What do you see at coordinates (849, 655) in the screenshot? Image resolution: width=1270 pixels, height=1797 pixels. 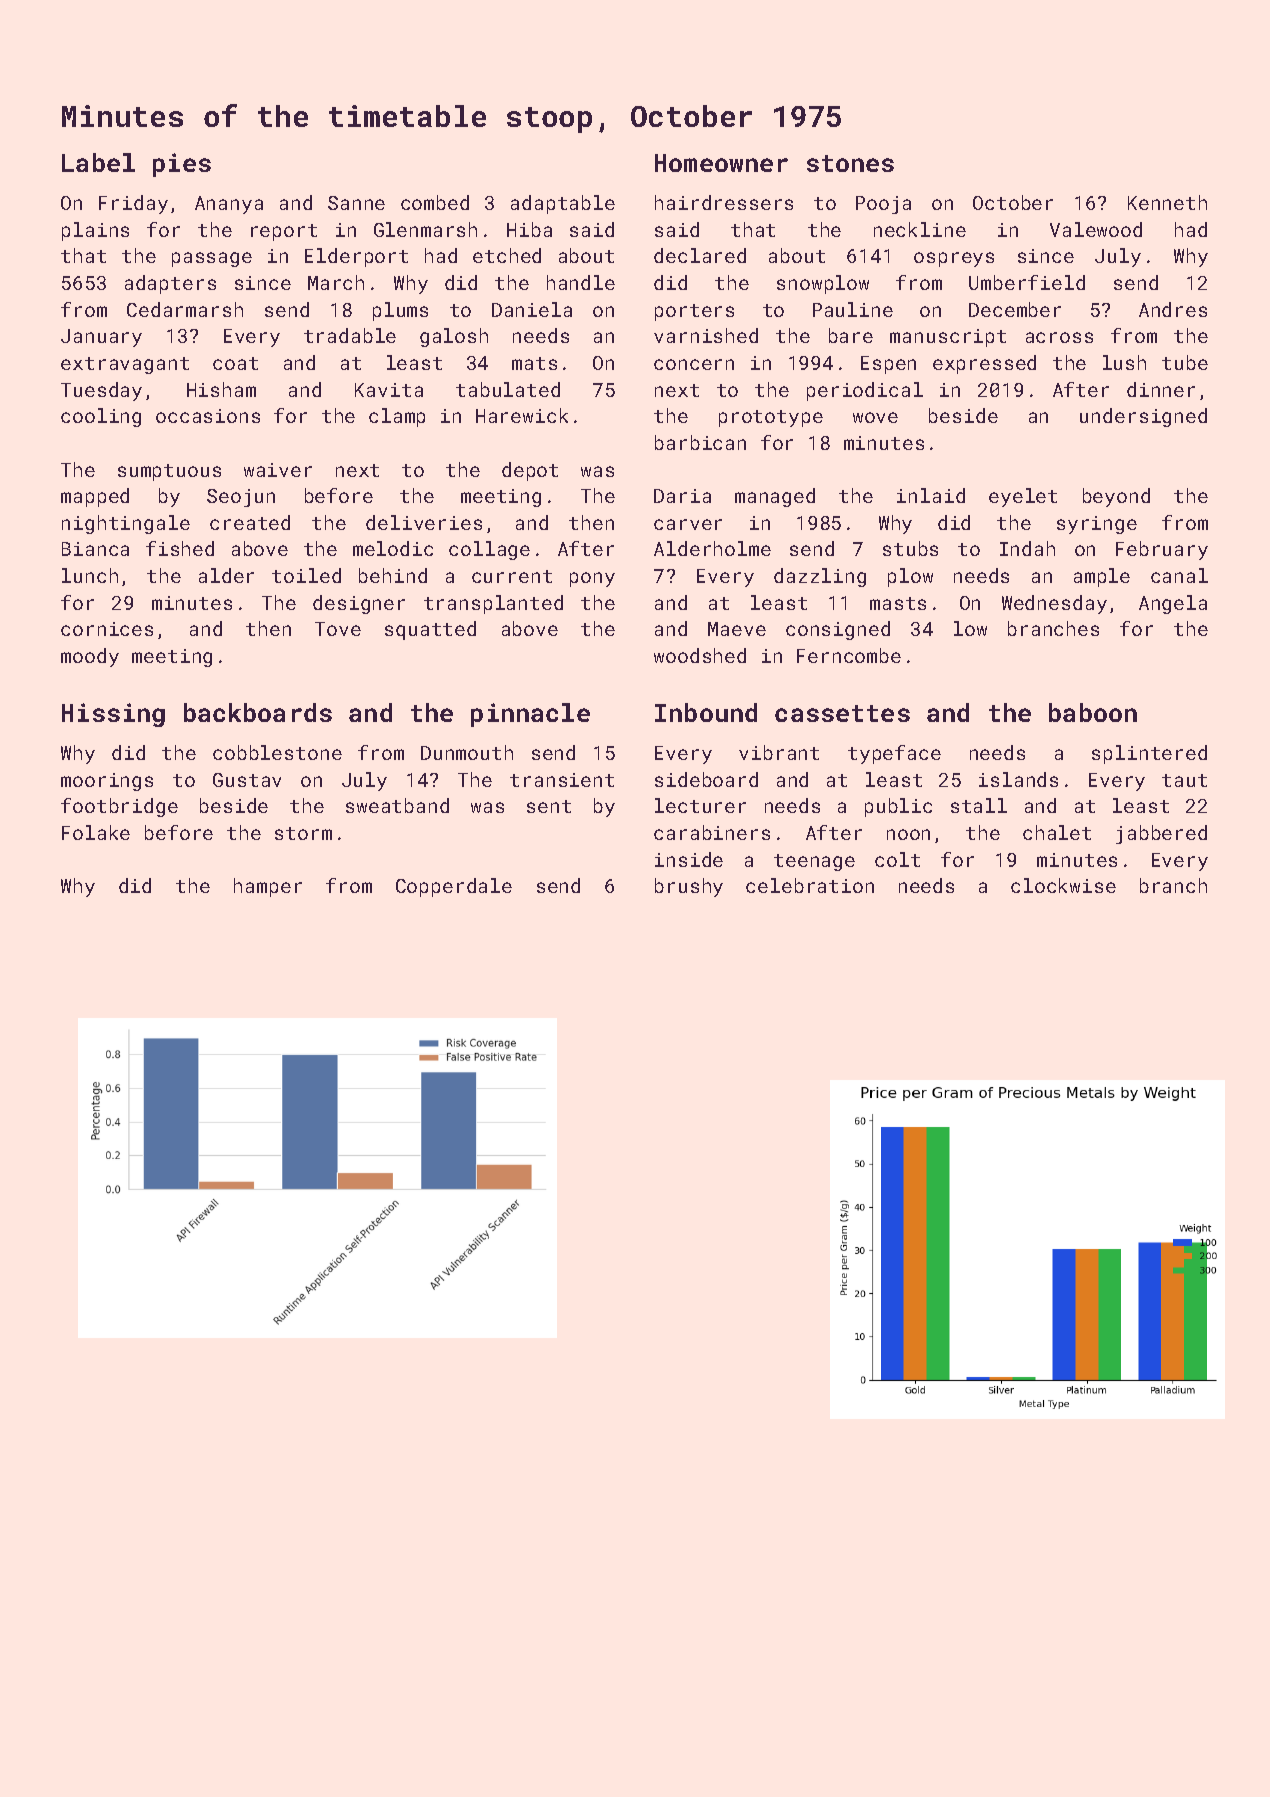 I see `Ferncombe` at bounding box center [849, 655].
